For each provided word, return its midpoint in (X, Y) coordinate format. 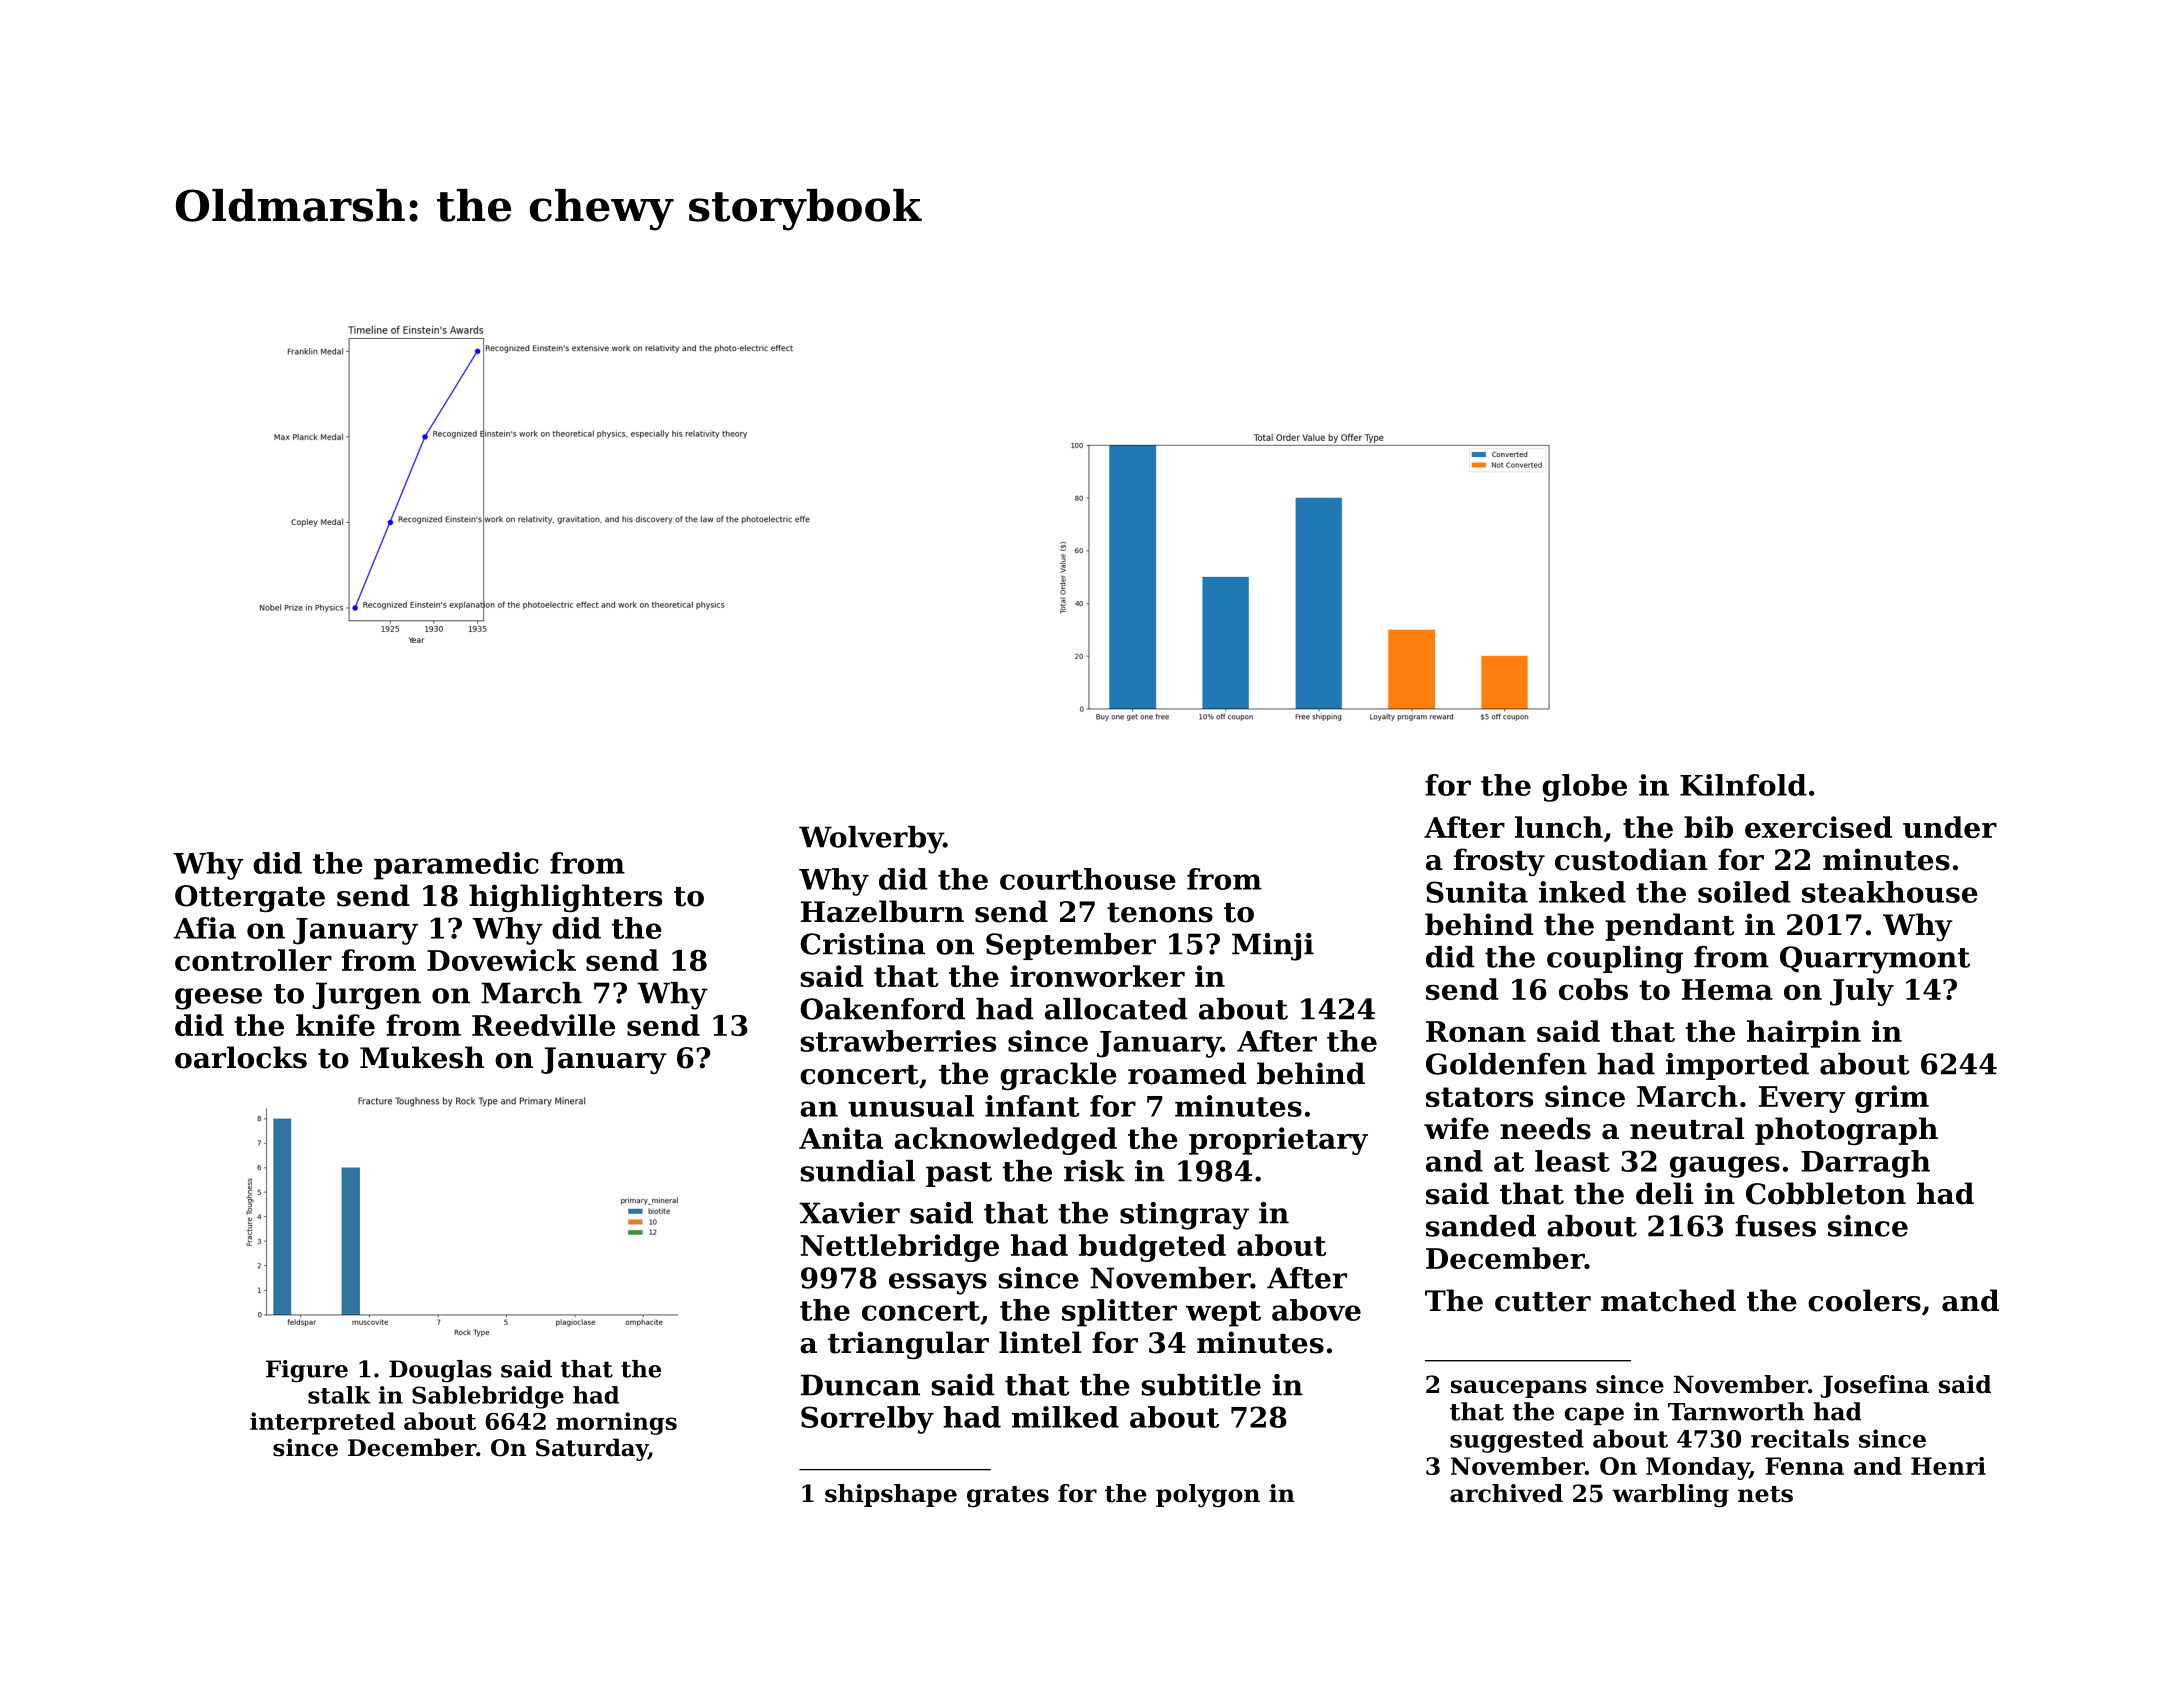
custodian (1631, 859)
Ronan (1476, 1031)
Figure (307, 1371)
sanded (1481, 1226)
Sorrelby (867, 1420)
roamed (1187, 1073)
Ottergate (250, 898)
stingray (1184, 1216)
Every (1802, 1099)
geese (218, 999)
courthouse (1088, 879)
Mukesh (422, 1057)
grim (1892, 1099)
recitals (1800, 1438)
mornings (616, 1423)
